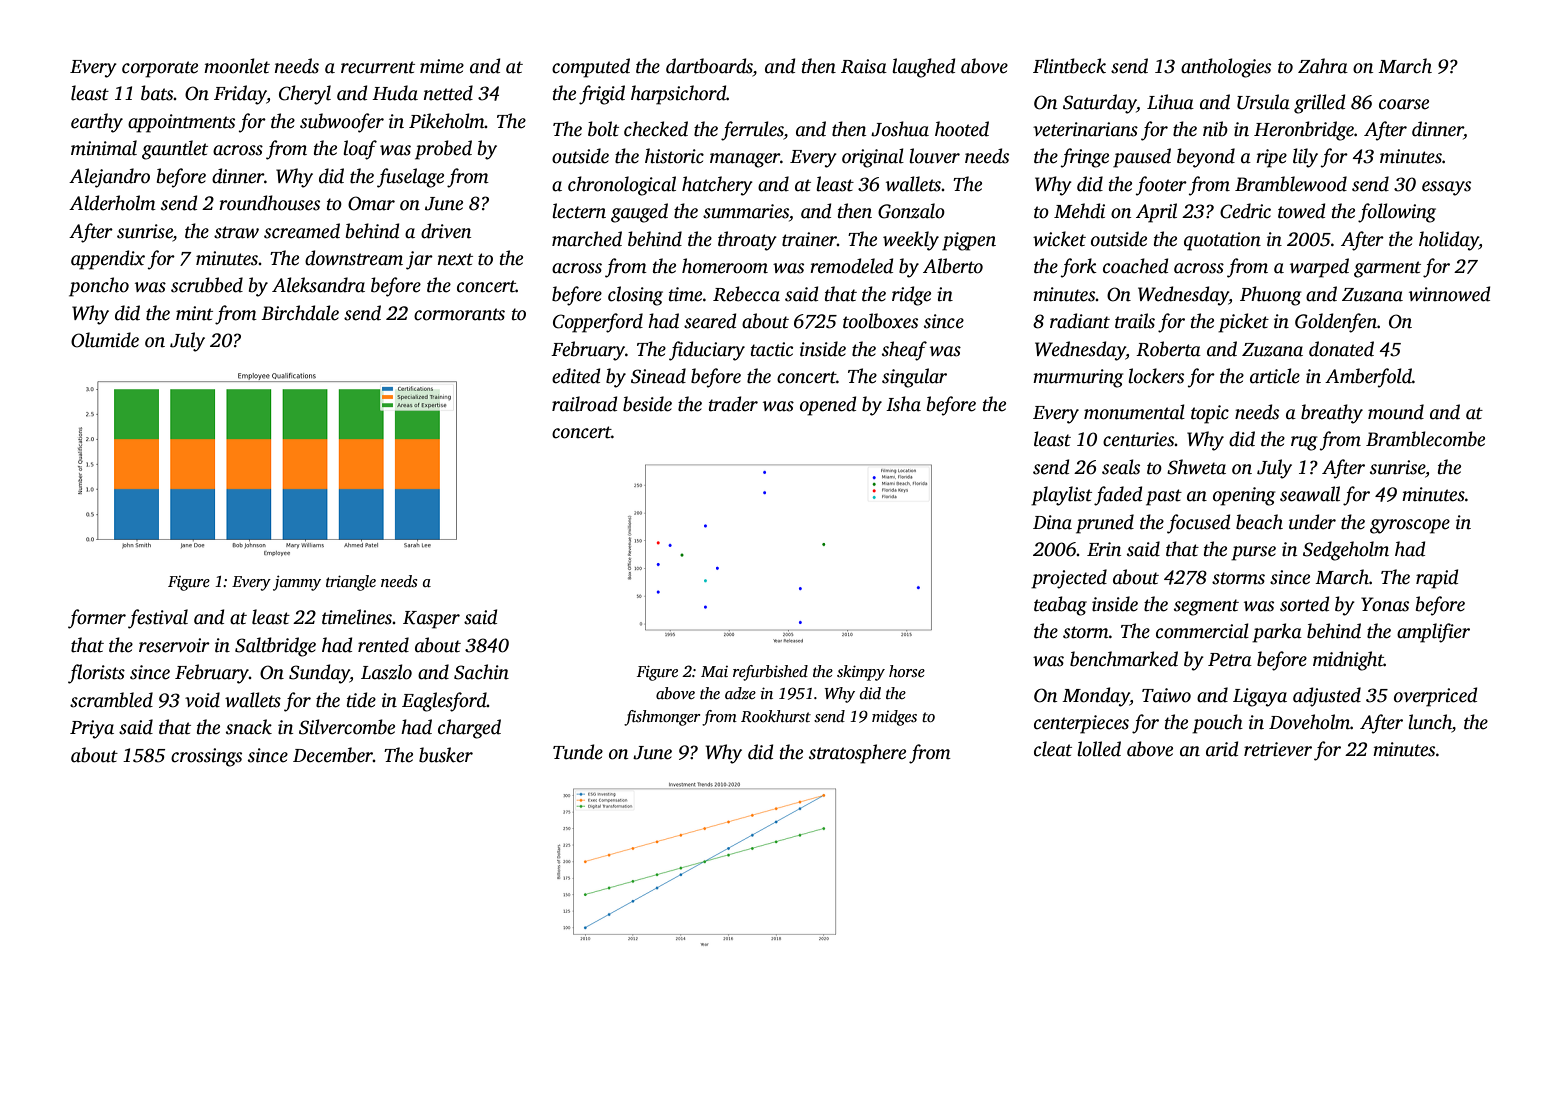 This image has width=1562, height=1104. What do you see at coordinates (446, 755) in the image?
I see `busker` at bounding box center [446, 755].
